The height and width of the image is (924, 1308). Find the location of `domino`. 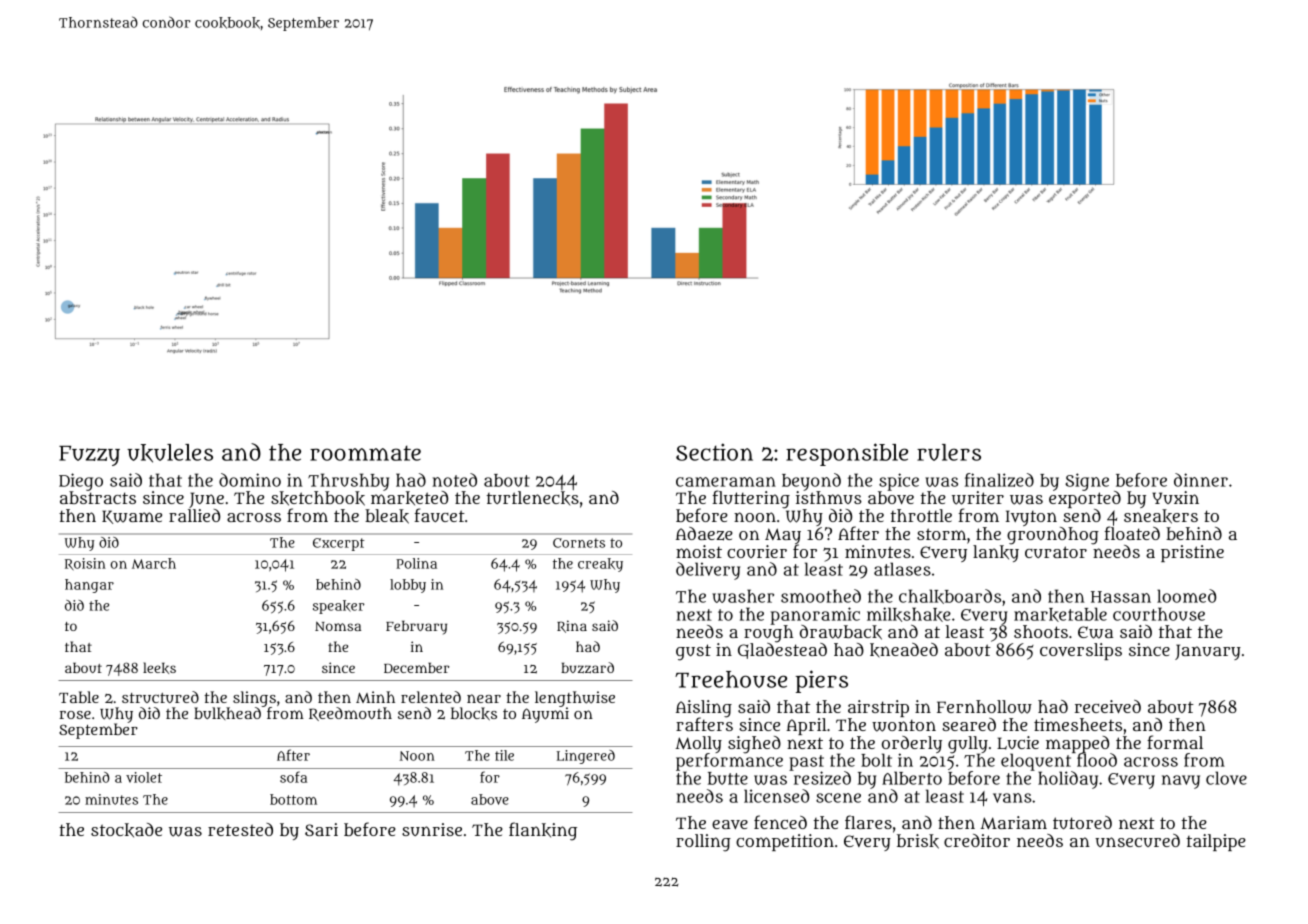

domino is located at coordinates (250, 480).
